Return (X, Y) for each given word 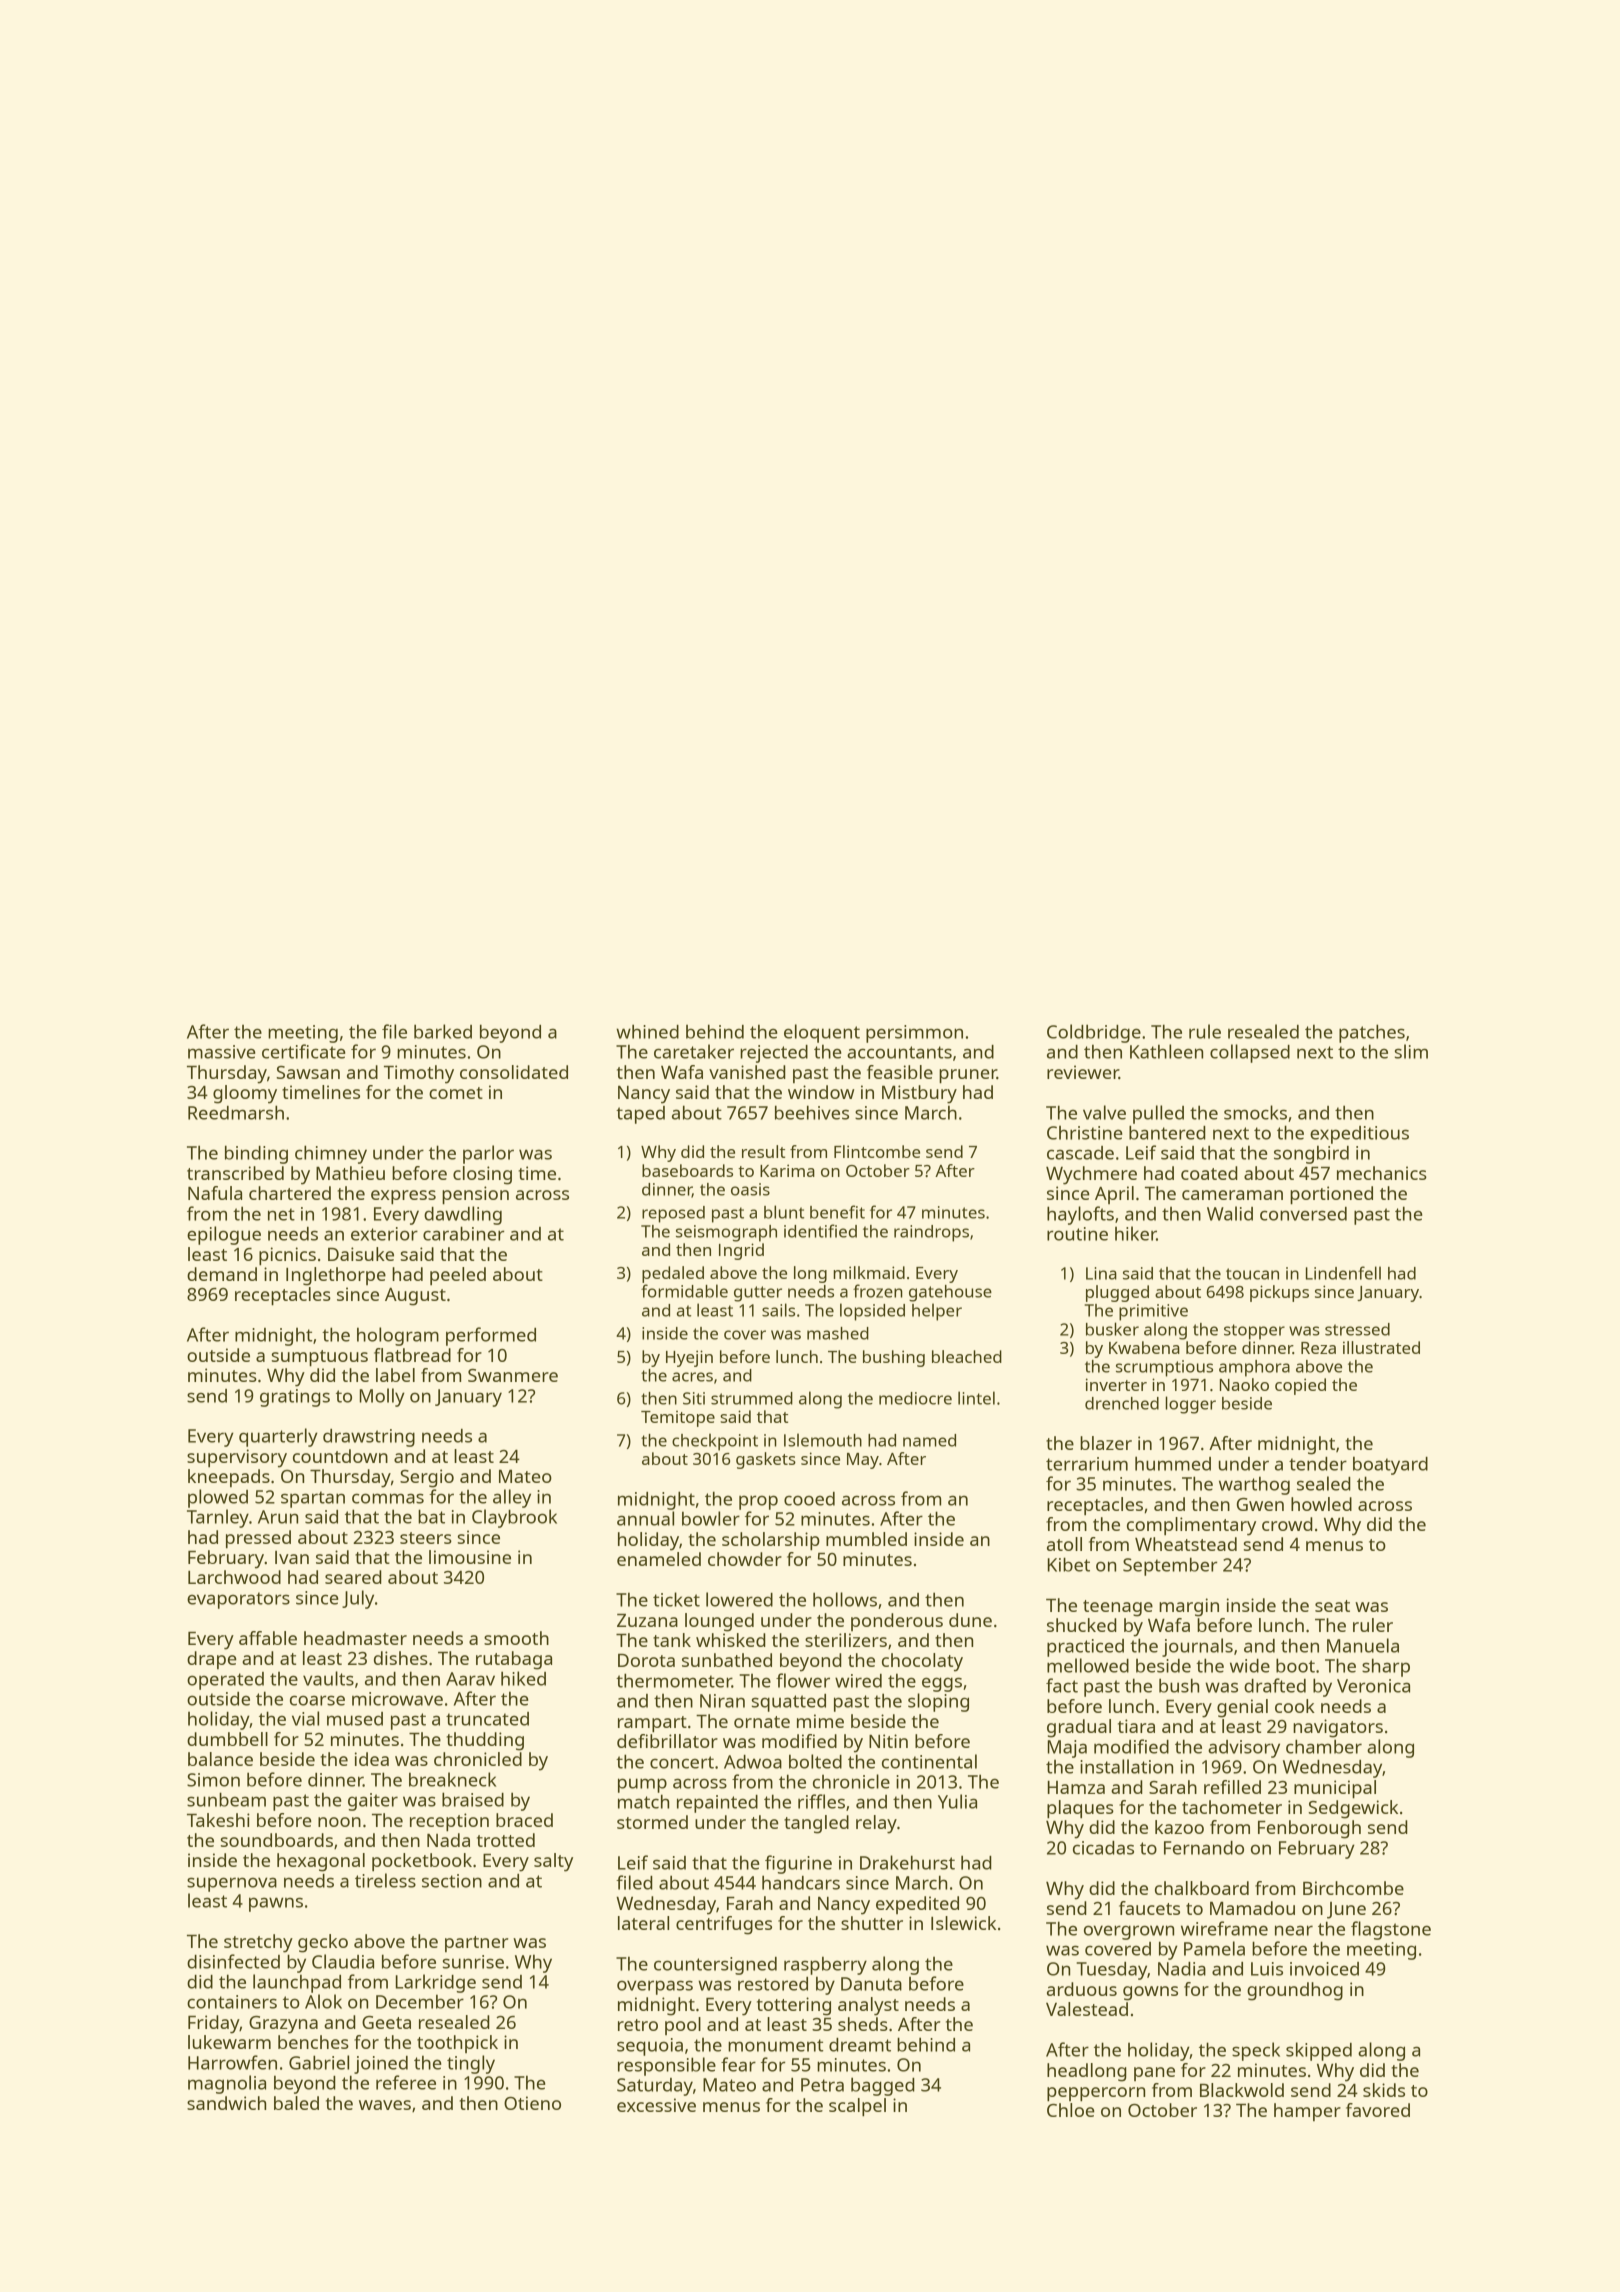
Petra (822, 2085)
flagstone (1391, 1930)
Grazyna (283, 2025)
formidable (684, 1291)
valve (1104, 1112)
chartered (290, 1193)
